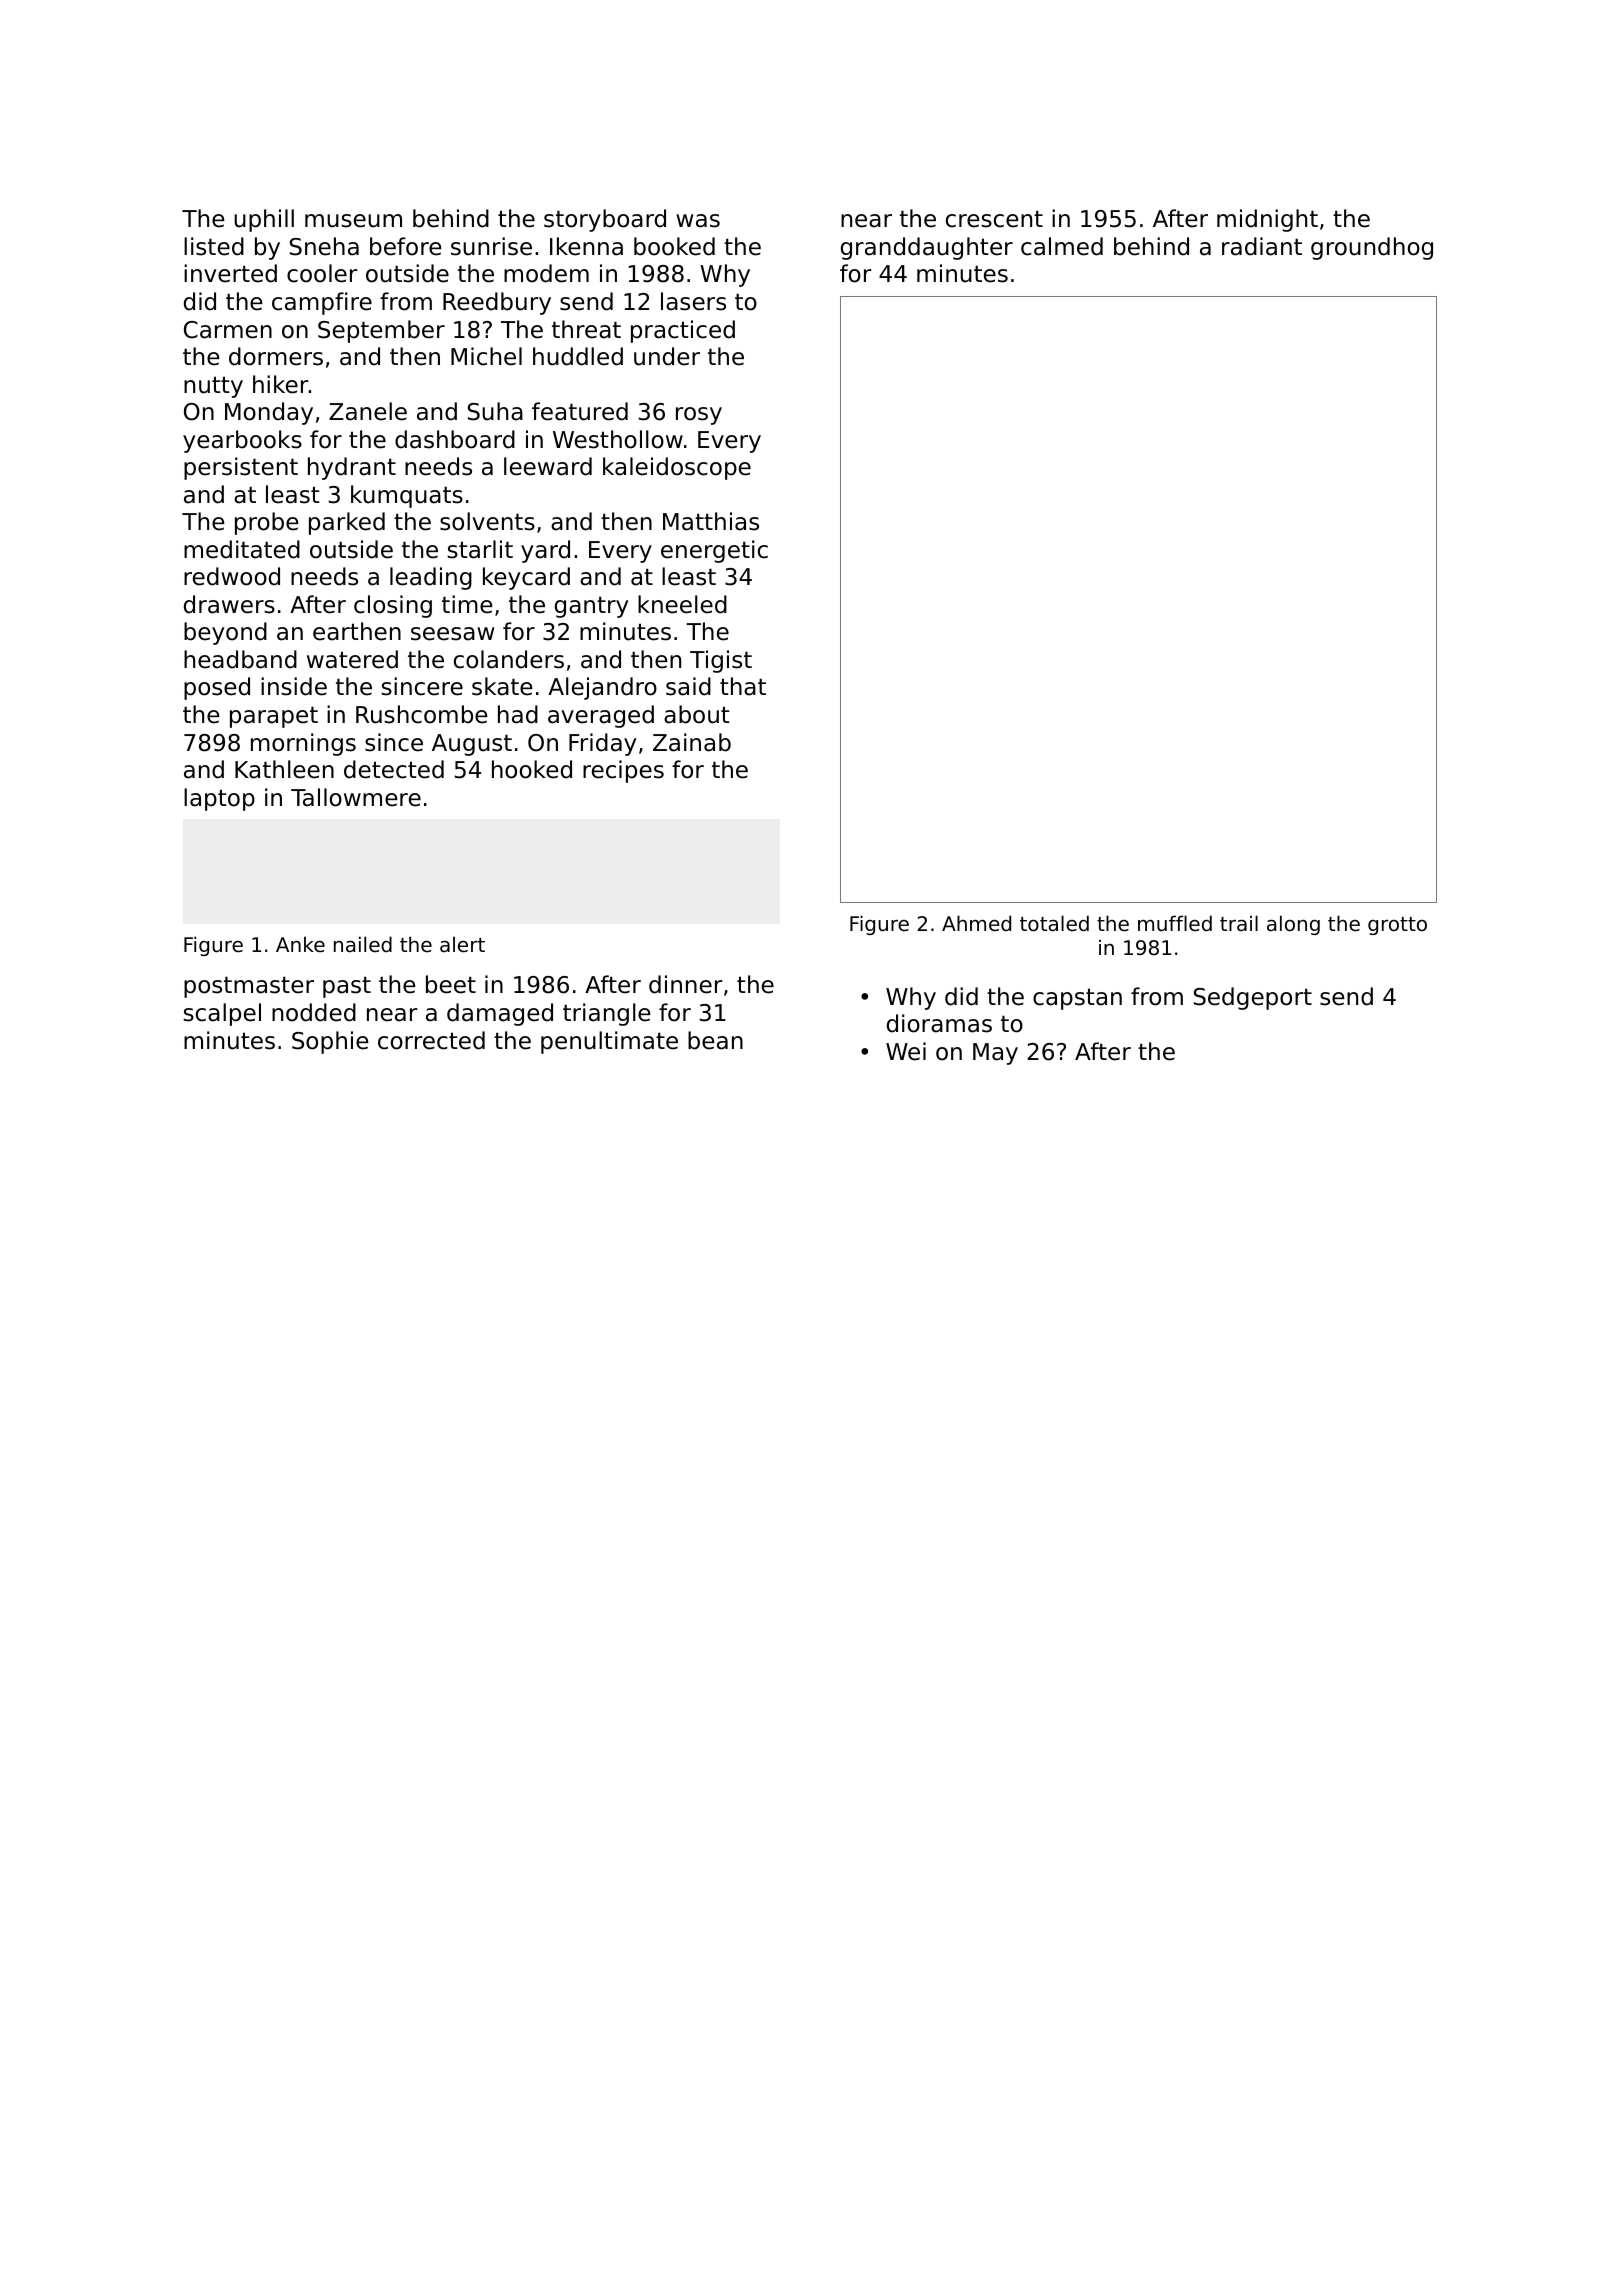 This document has height=2292, width=1620. What do you see at coordinates (677, 468) in the document?
I see `kaleidoscope` at bounding box center [677, 468].
